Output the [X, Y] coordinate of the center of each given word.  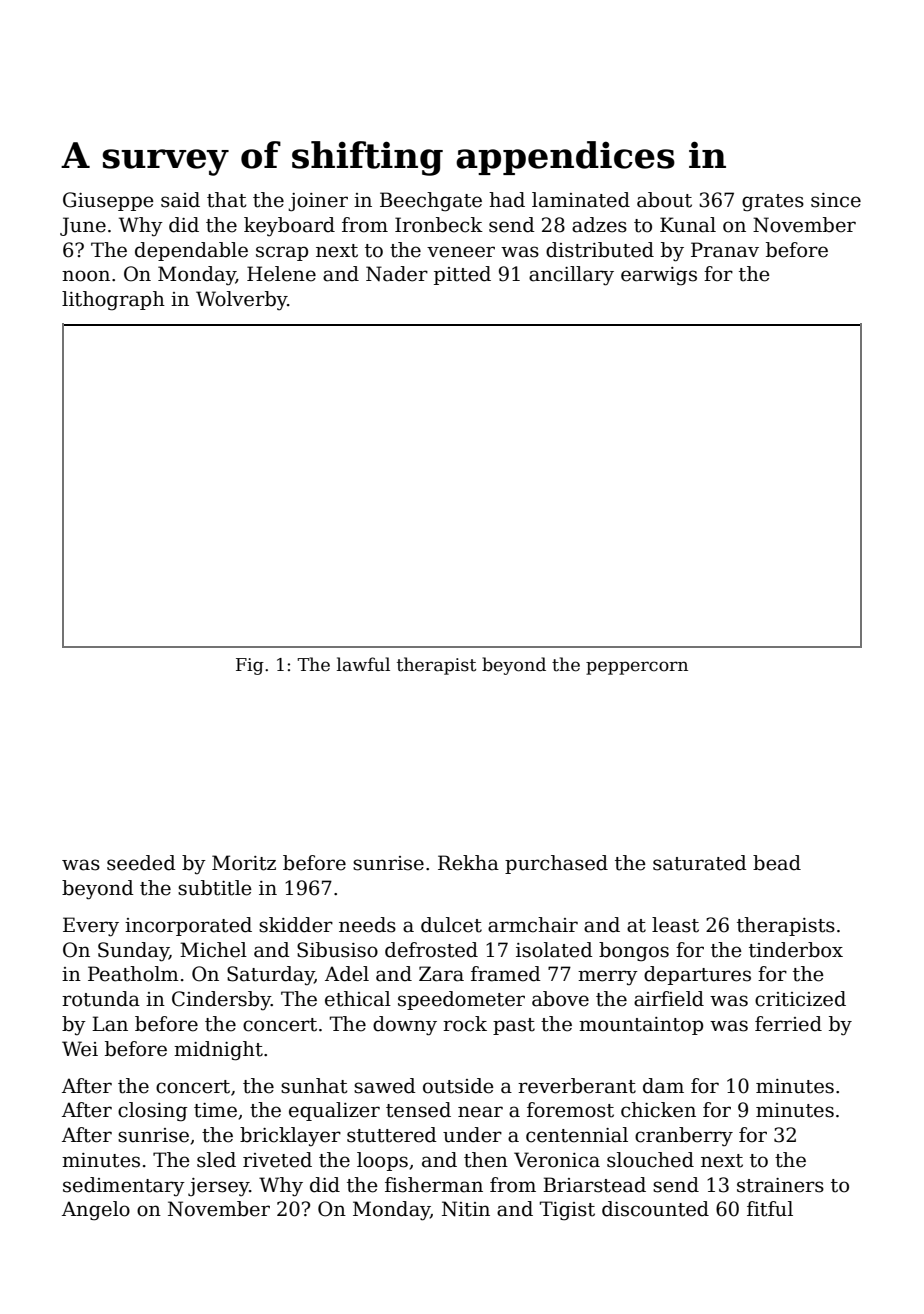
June [83, 226]
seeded [141, 863]
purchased [556, 864]
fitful [770, 1209]
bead [777, 863]
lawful [363, 664]
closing [153, 1112]
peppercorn [637, 668]
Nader [397, 274]
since [836, 200]
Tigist [567, 1211]
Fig [250, 666]
